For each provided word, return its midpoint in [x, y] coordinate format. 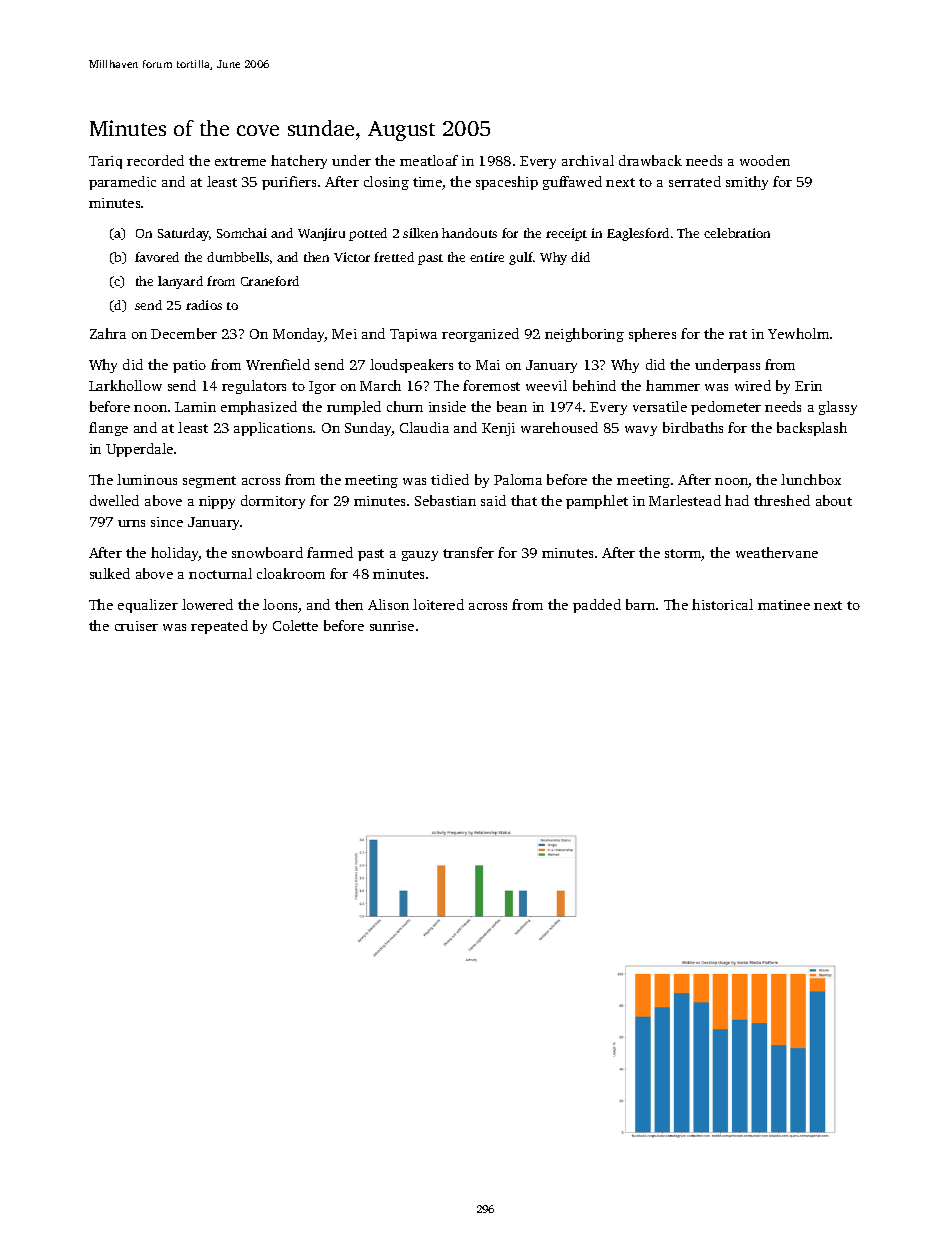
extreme [240, 161]
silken [420, 233]
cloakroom [291, 573]
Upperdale [139, 450]
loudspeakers [411, 366]
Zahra [108, 333]
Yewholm [798, 333]
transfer [468, 552]
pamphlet [597, 502]
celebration [737, 233]
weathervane [777, 552]
